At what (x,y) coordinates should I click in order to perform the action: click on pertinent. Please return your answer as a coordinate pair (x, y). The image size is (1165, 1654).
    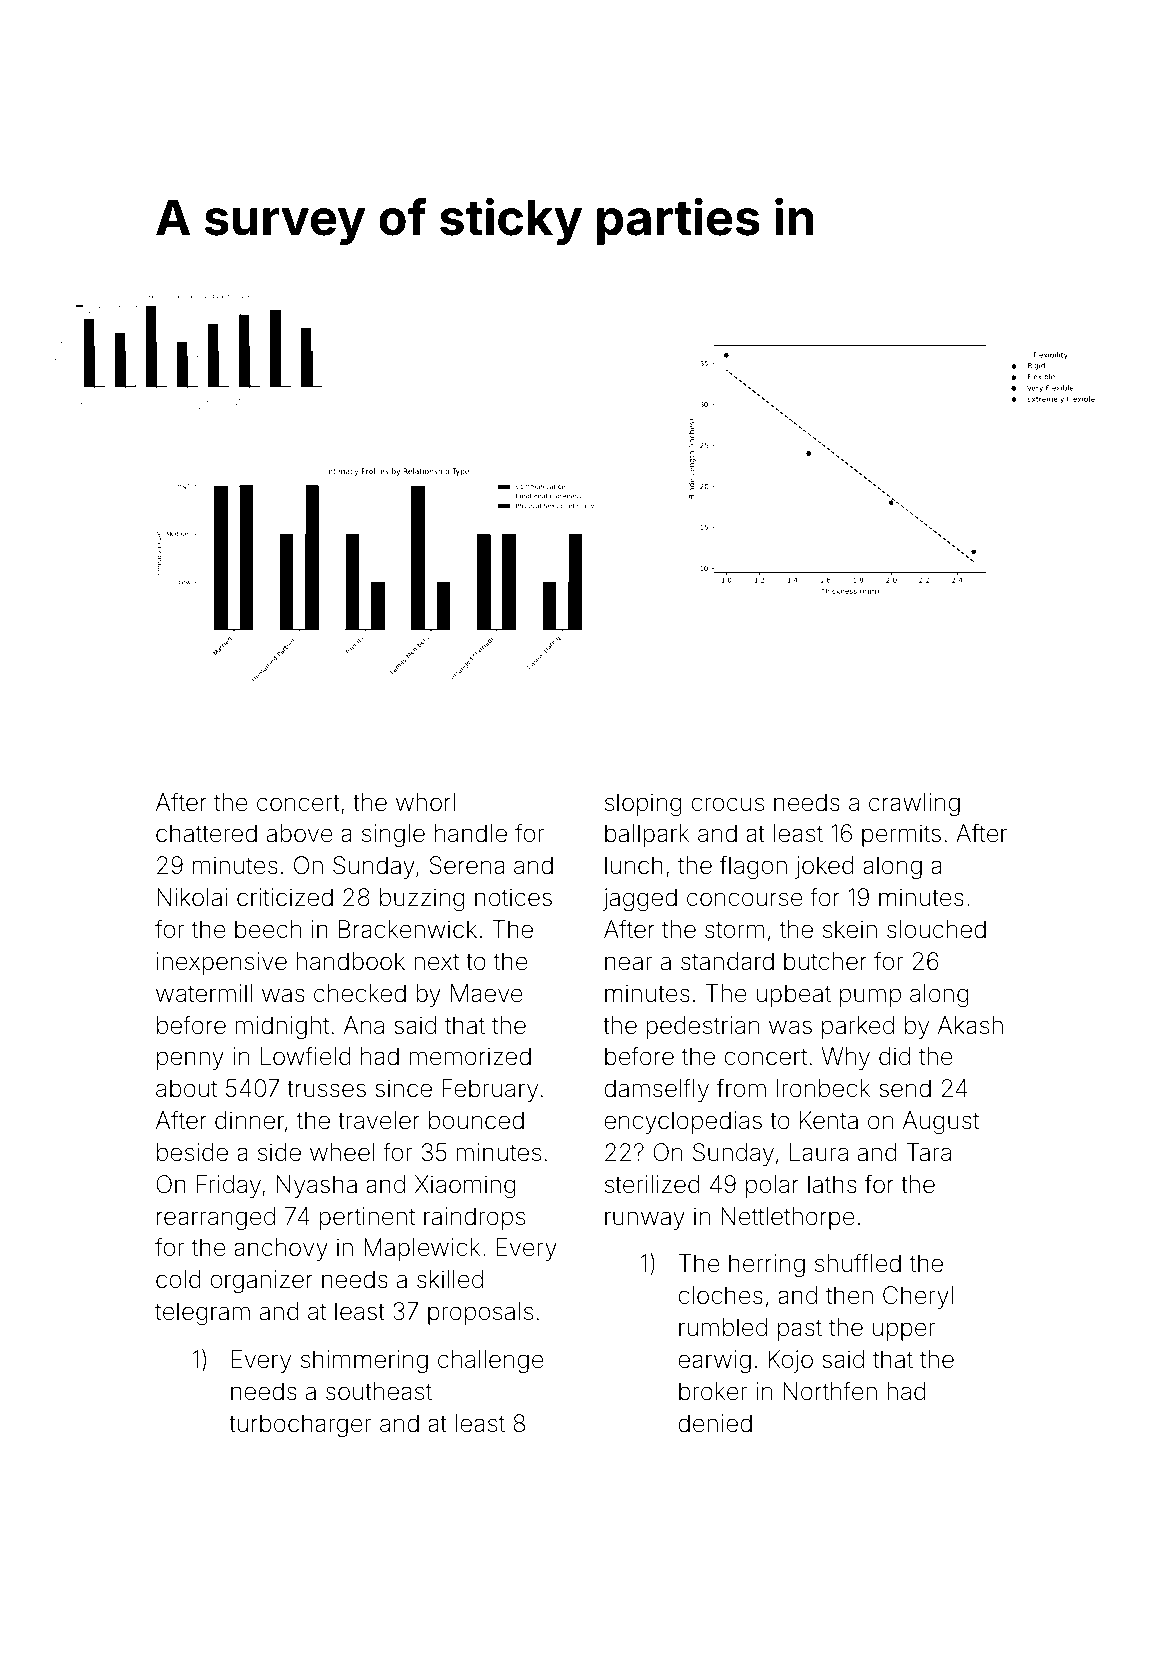
    Looking at the image, I should click on (367, 1218).
